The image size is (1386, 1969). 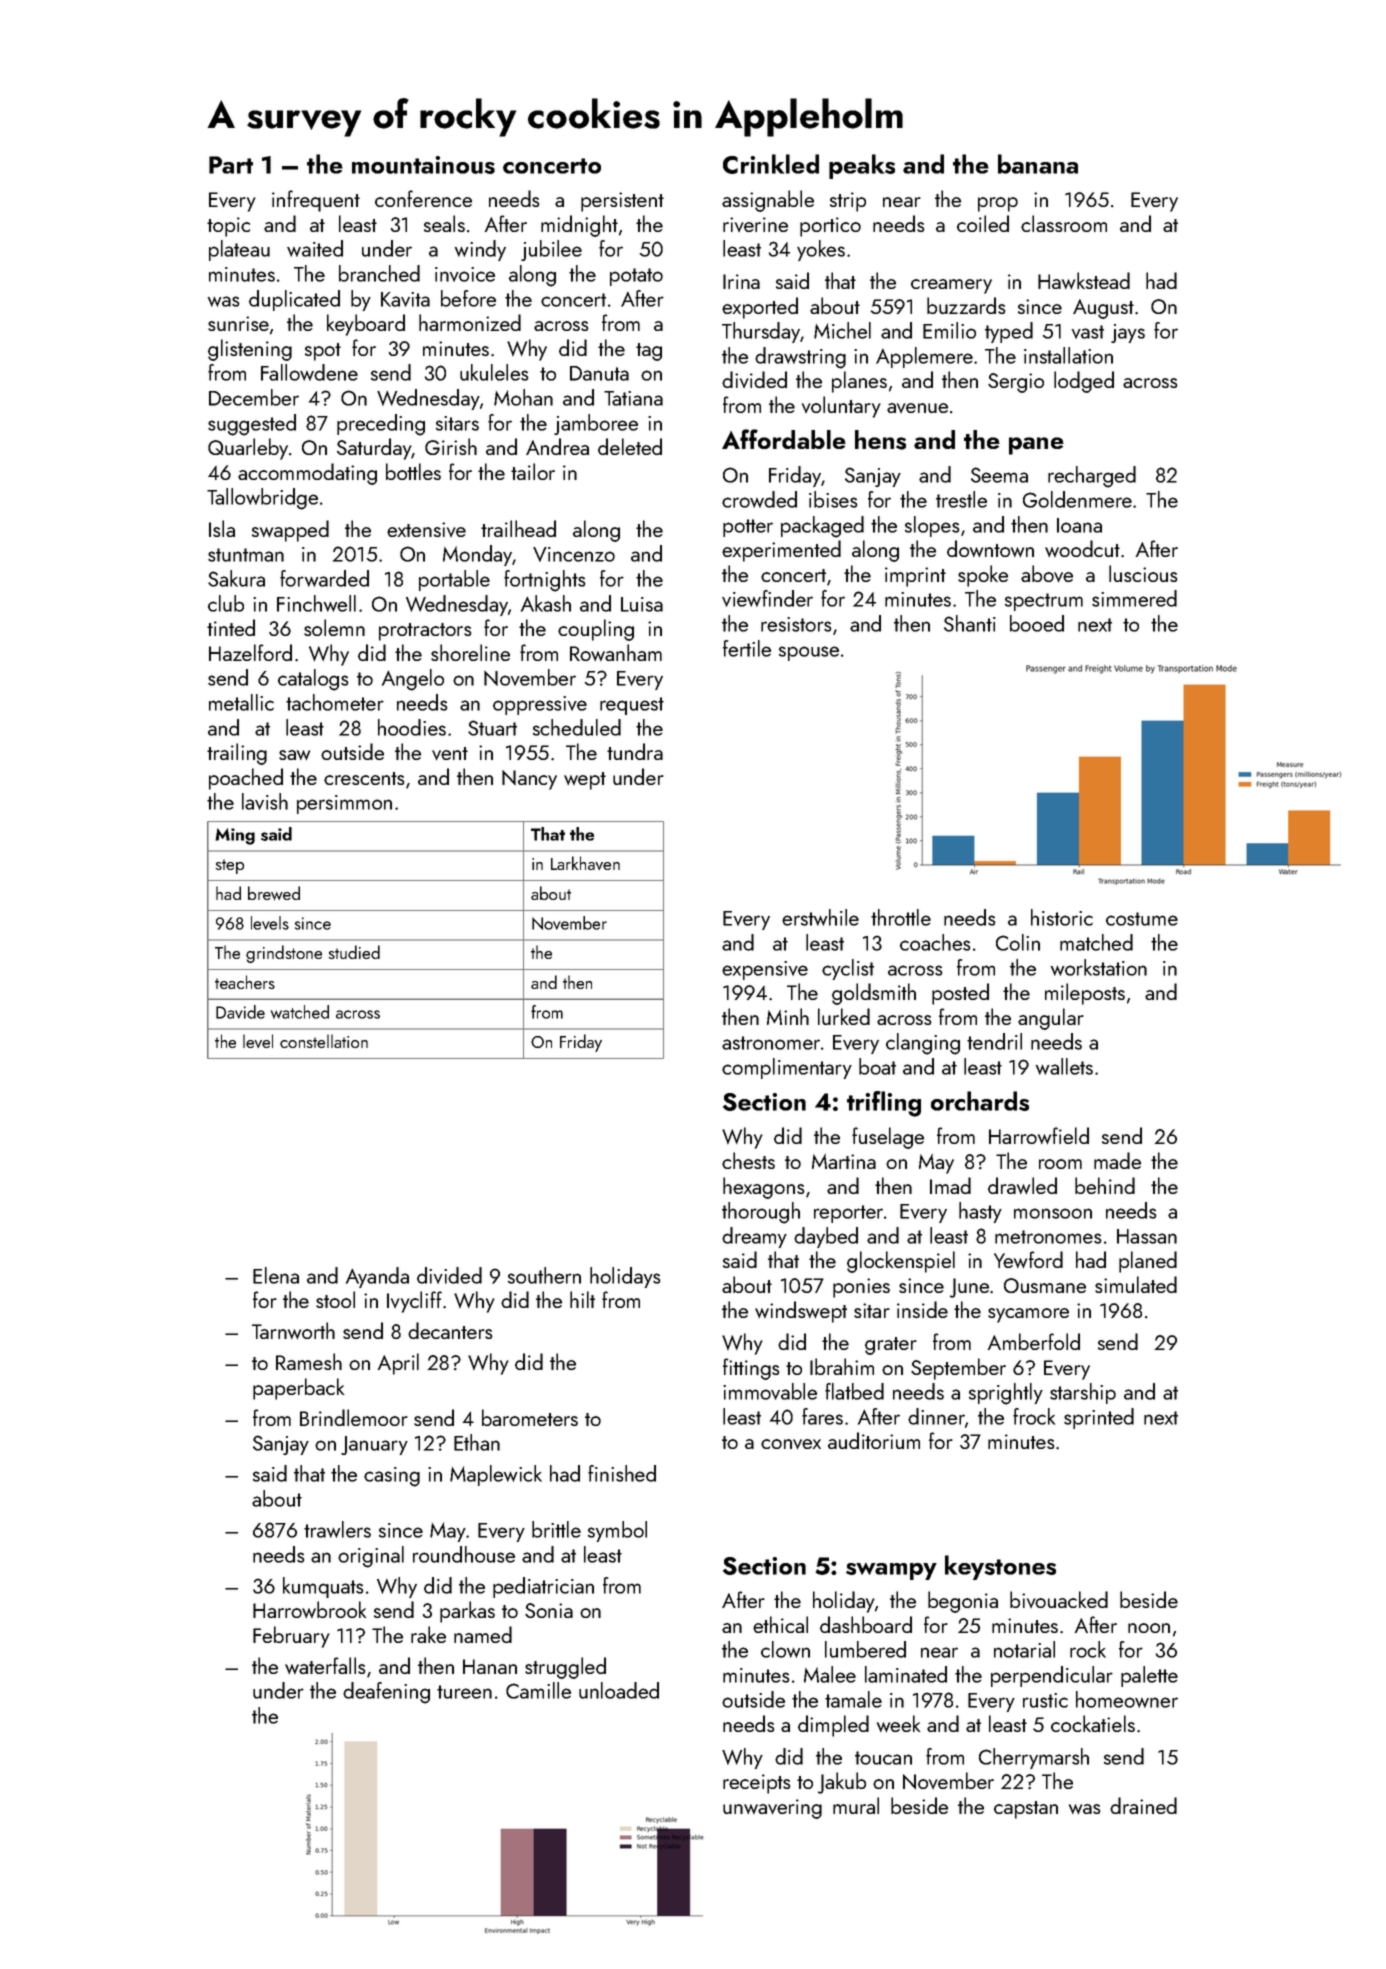 What do you see at coordinates (1092, 477) in the screenshot?
I see `recharged` at bounding box center [1092, 477].
